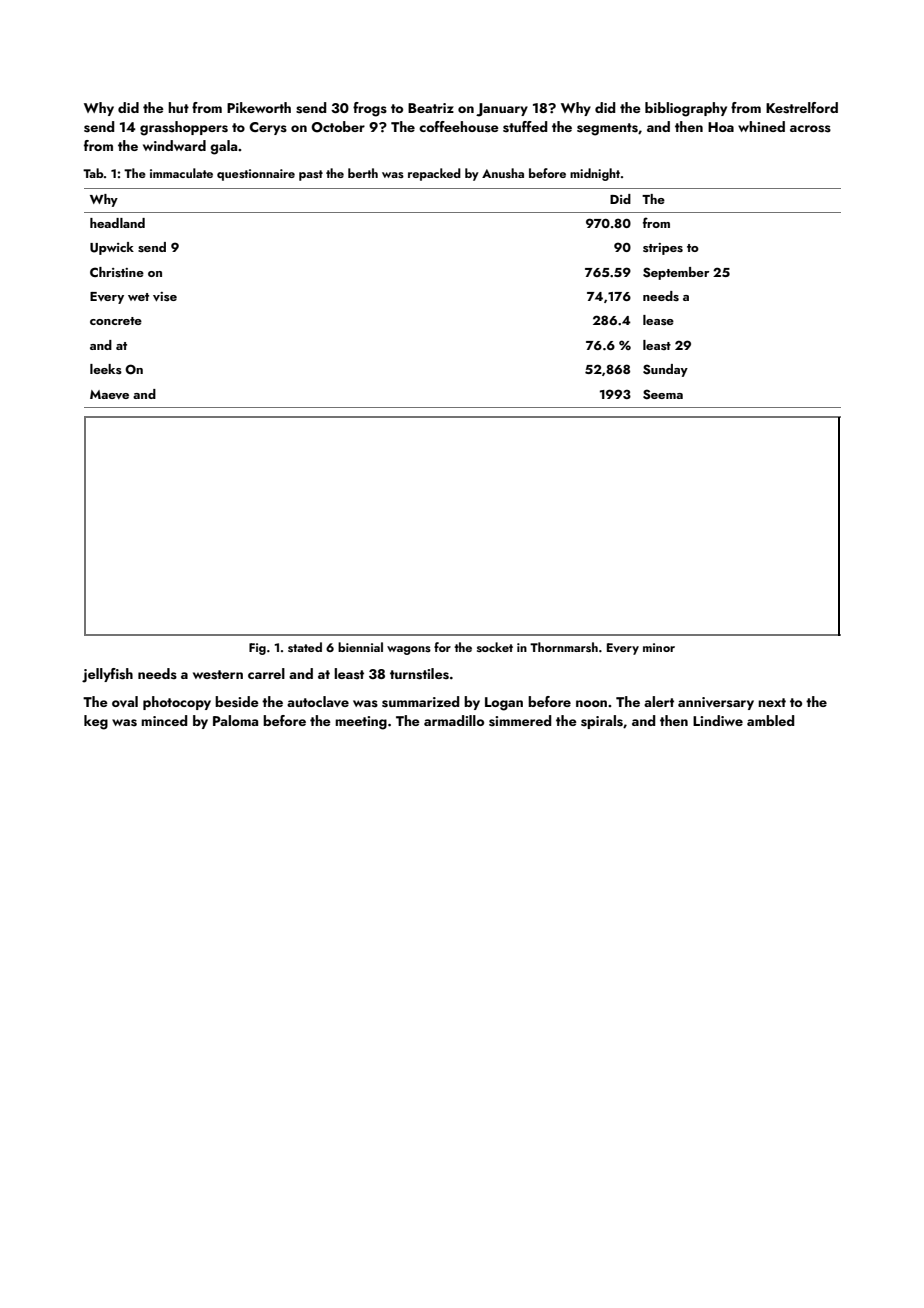 The width and height of the page is (924, 1308). Describe the element at coordinates (659, 647) in the page. I see `minor` at that location.
